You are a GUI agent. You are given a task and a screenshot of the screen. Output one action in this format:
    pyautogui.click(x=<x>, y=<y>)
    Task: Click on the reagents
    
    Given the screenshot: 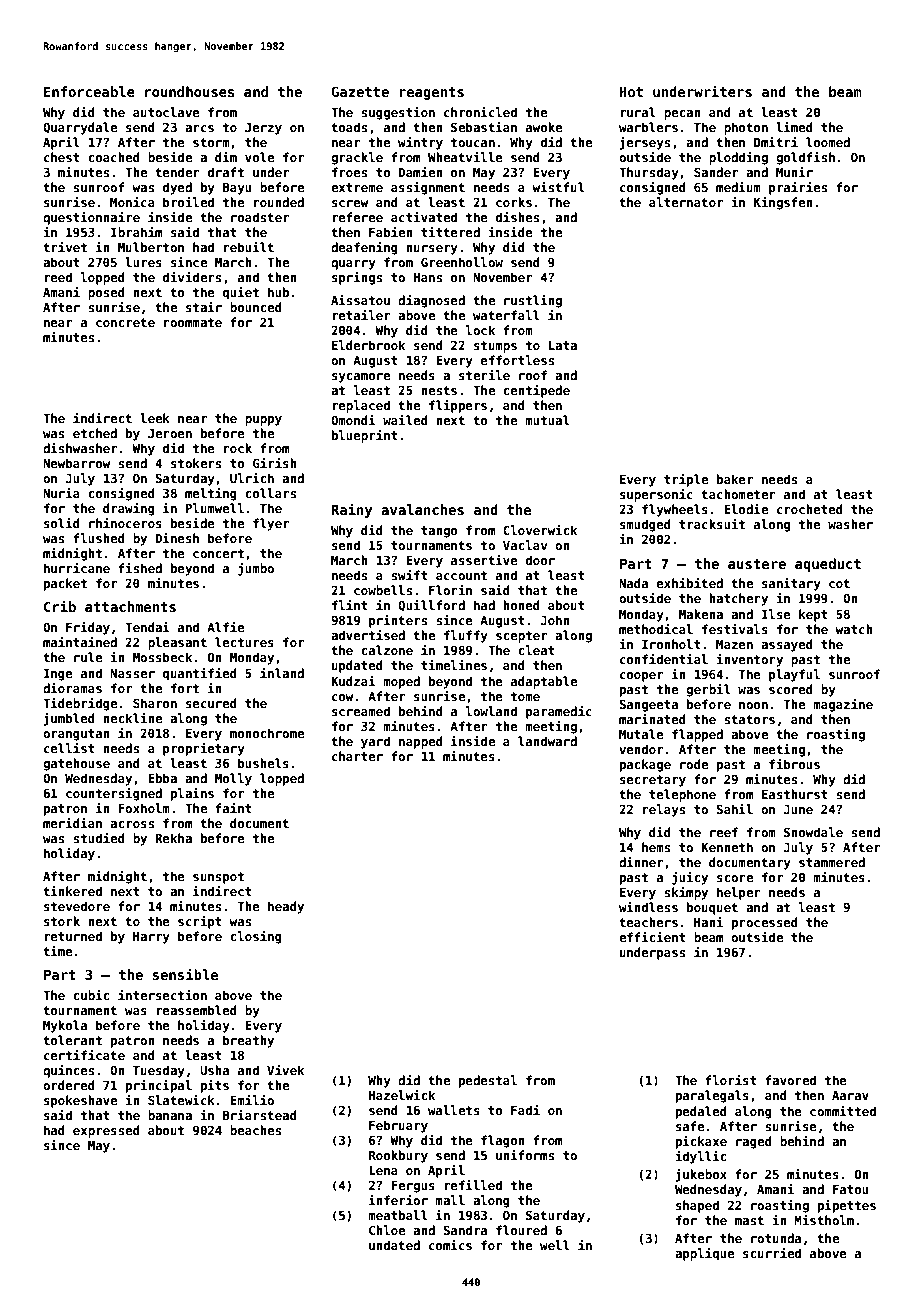 What is the action you would take?
    pyautogui.click(x=432, y=93)
